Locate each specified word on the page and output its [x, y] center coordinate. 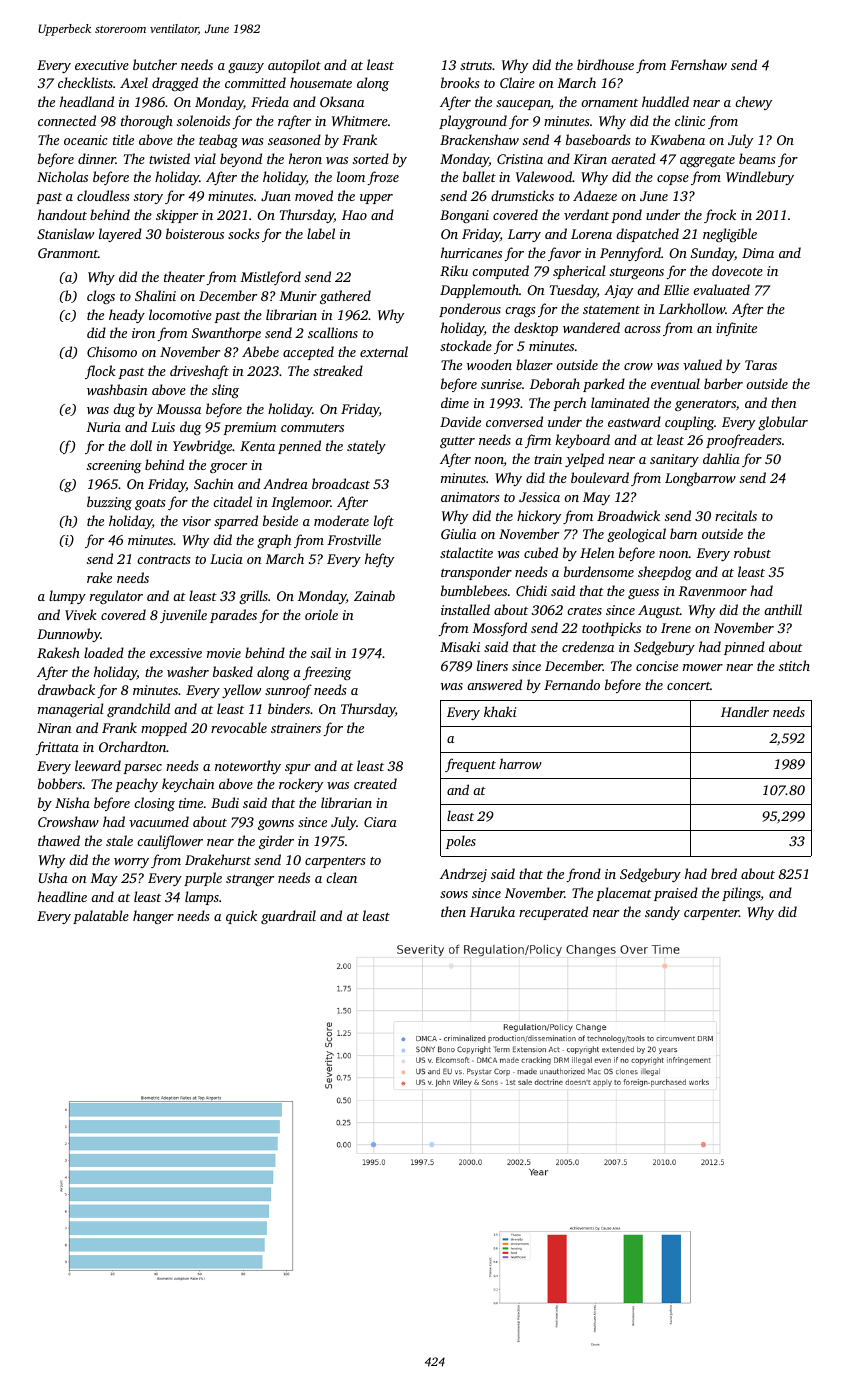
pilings [741, 894]
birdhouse [605, 64]
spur [298, 769]
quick [241, 917]
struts [476, 66]
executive [102, 65]
